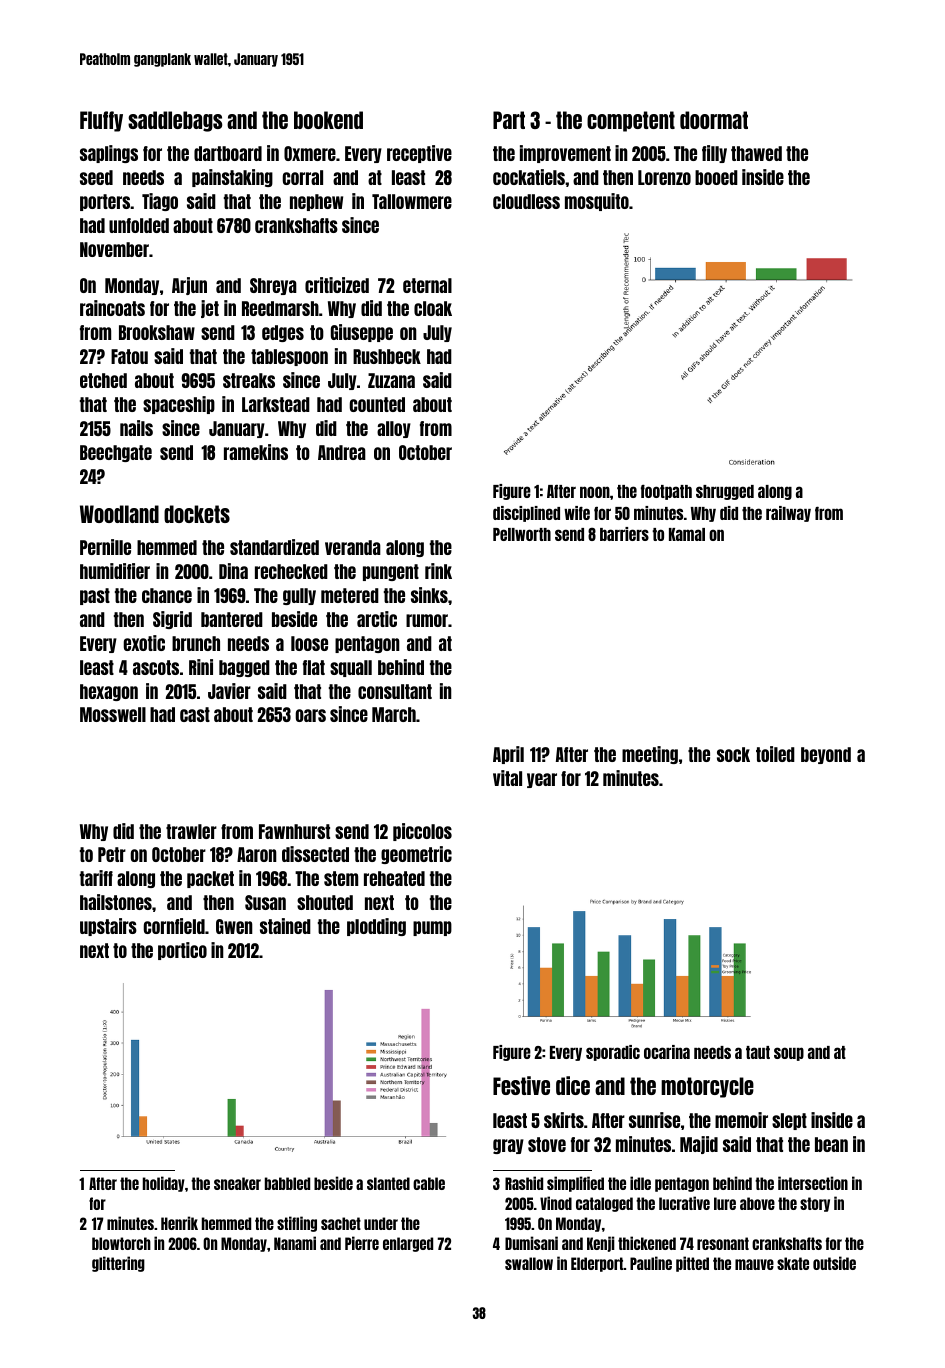  What do you see at coordinates (182, 951) in the document?
I see `portico` at bounding box center [182, 951].
